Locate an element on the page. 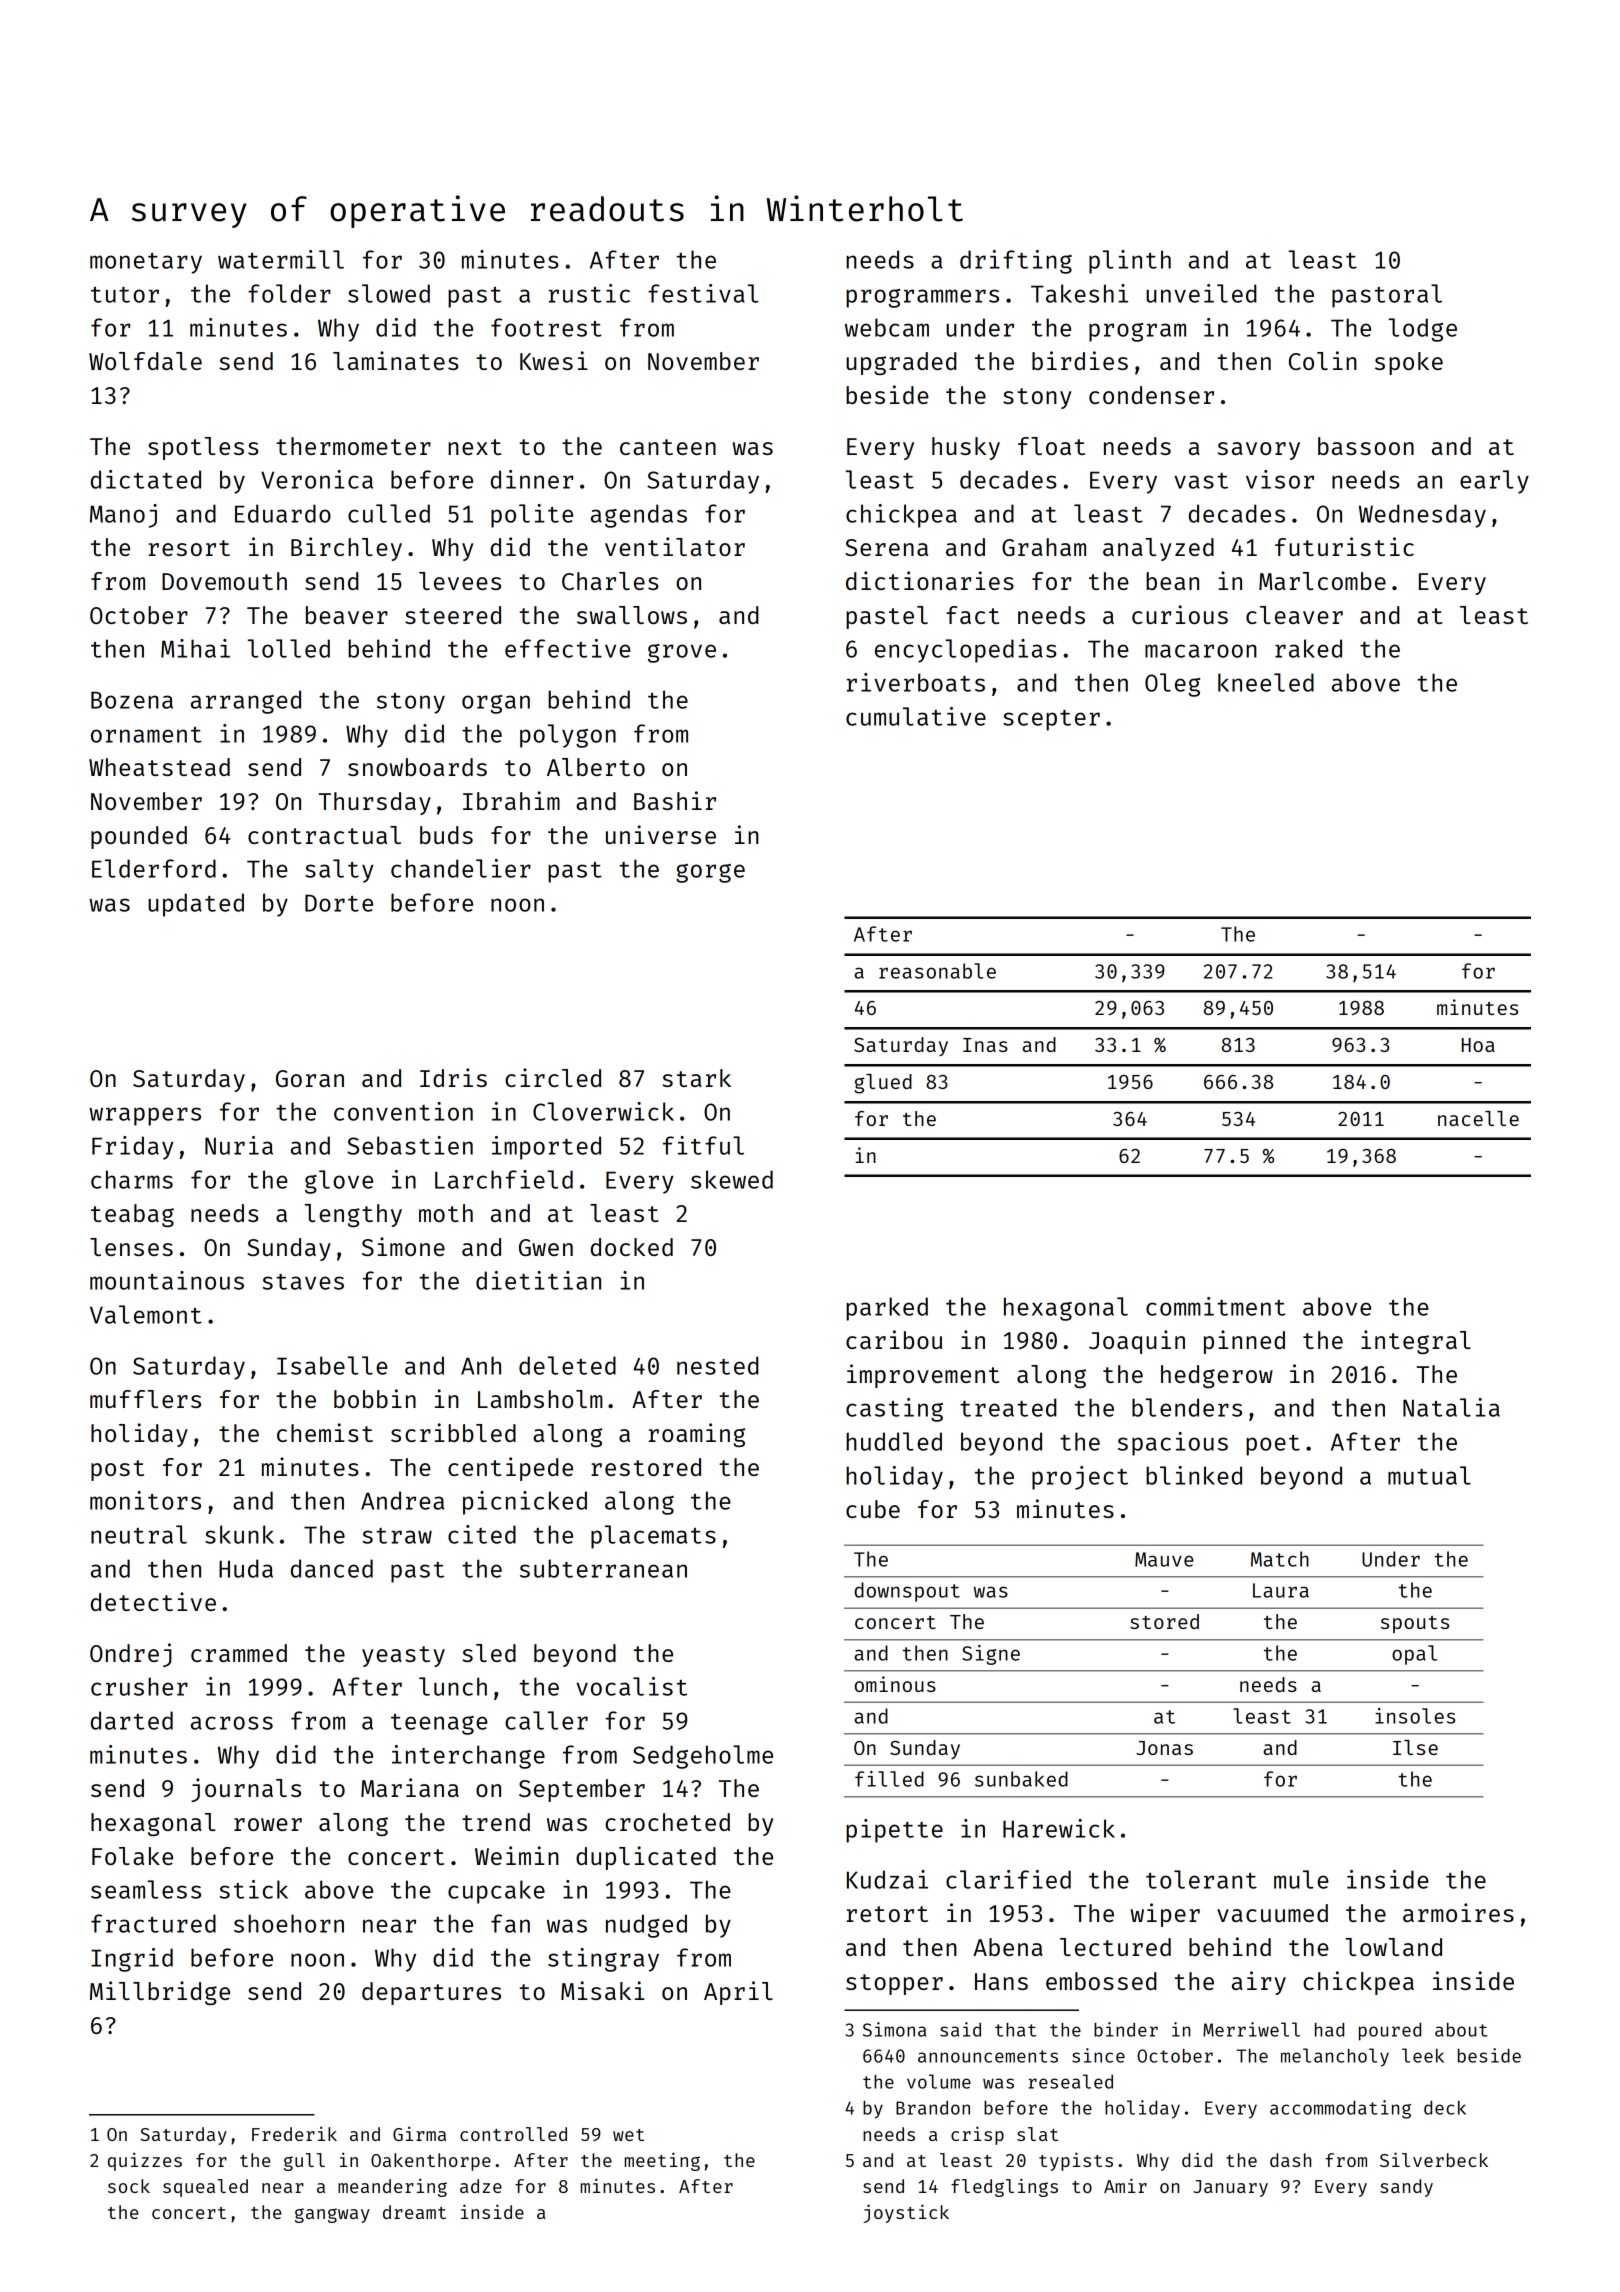 The image size is (1620, 2292). lodge is located at coordinates (1422, 330).
